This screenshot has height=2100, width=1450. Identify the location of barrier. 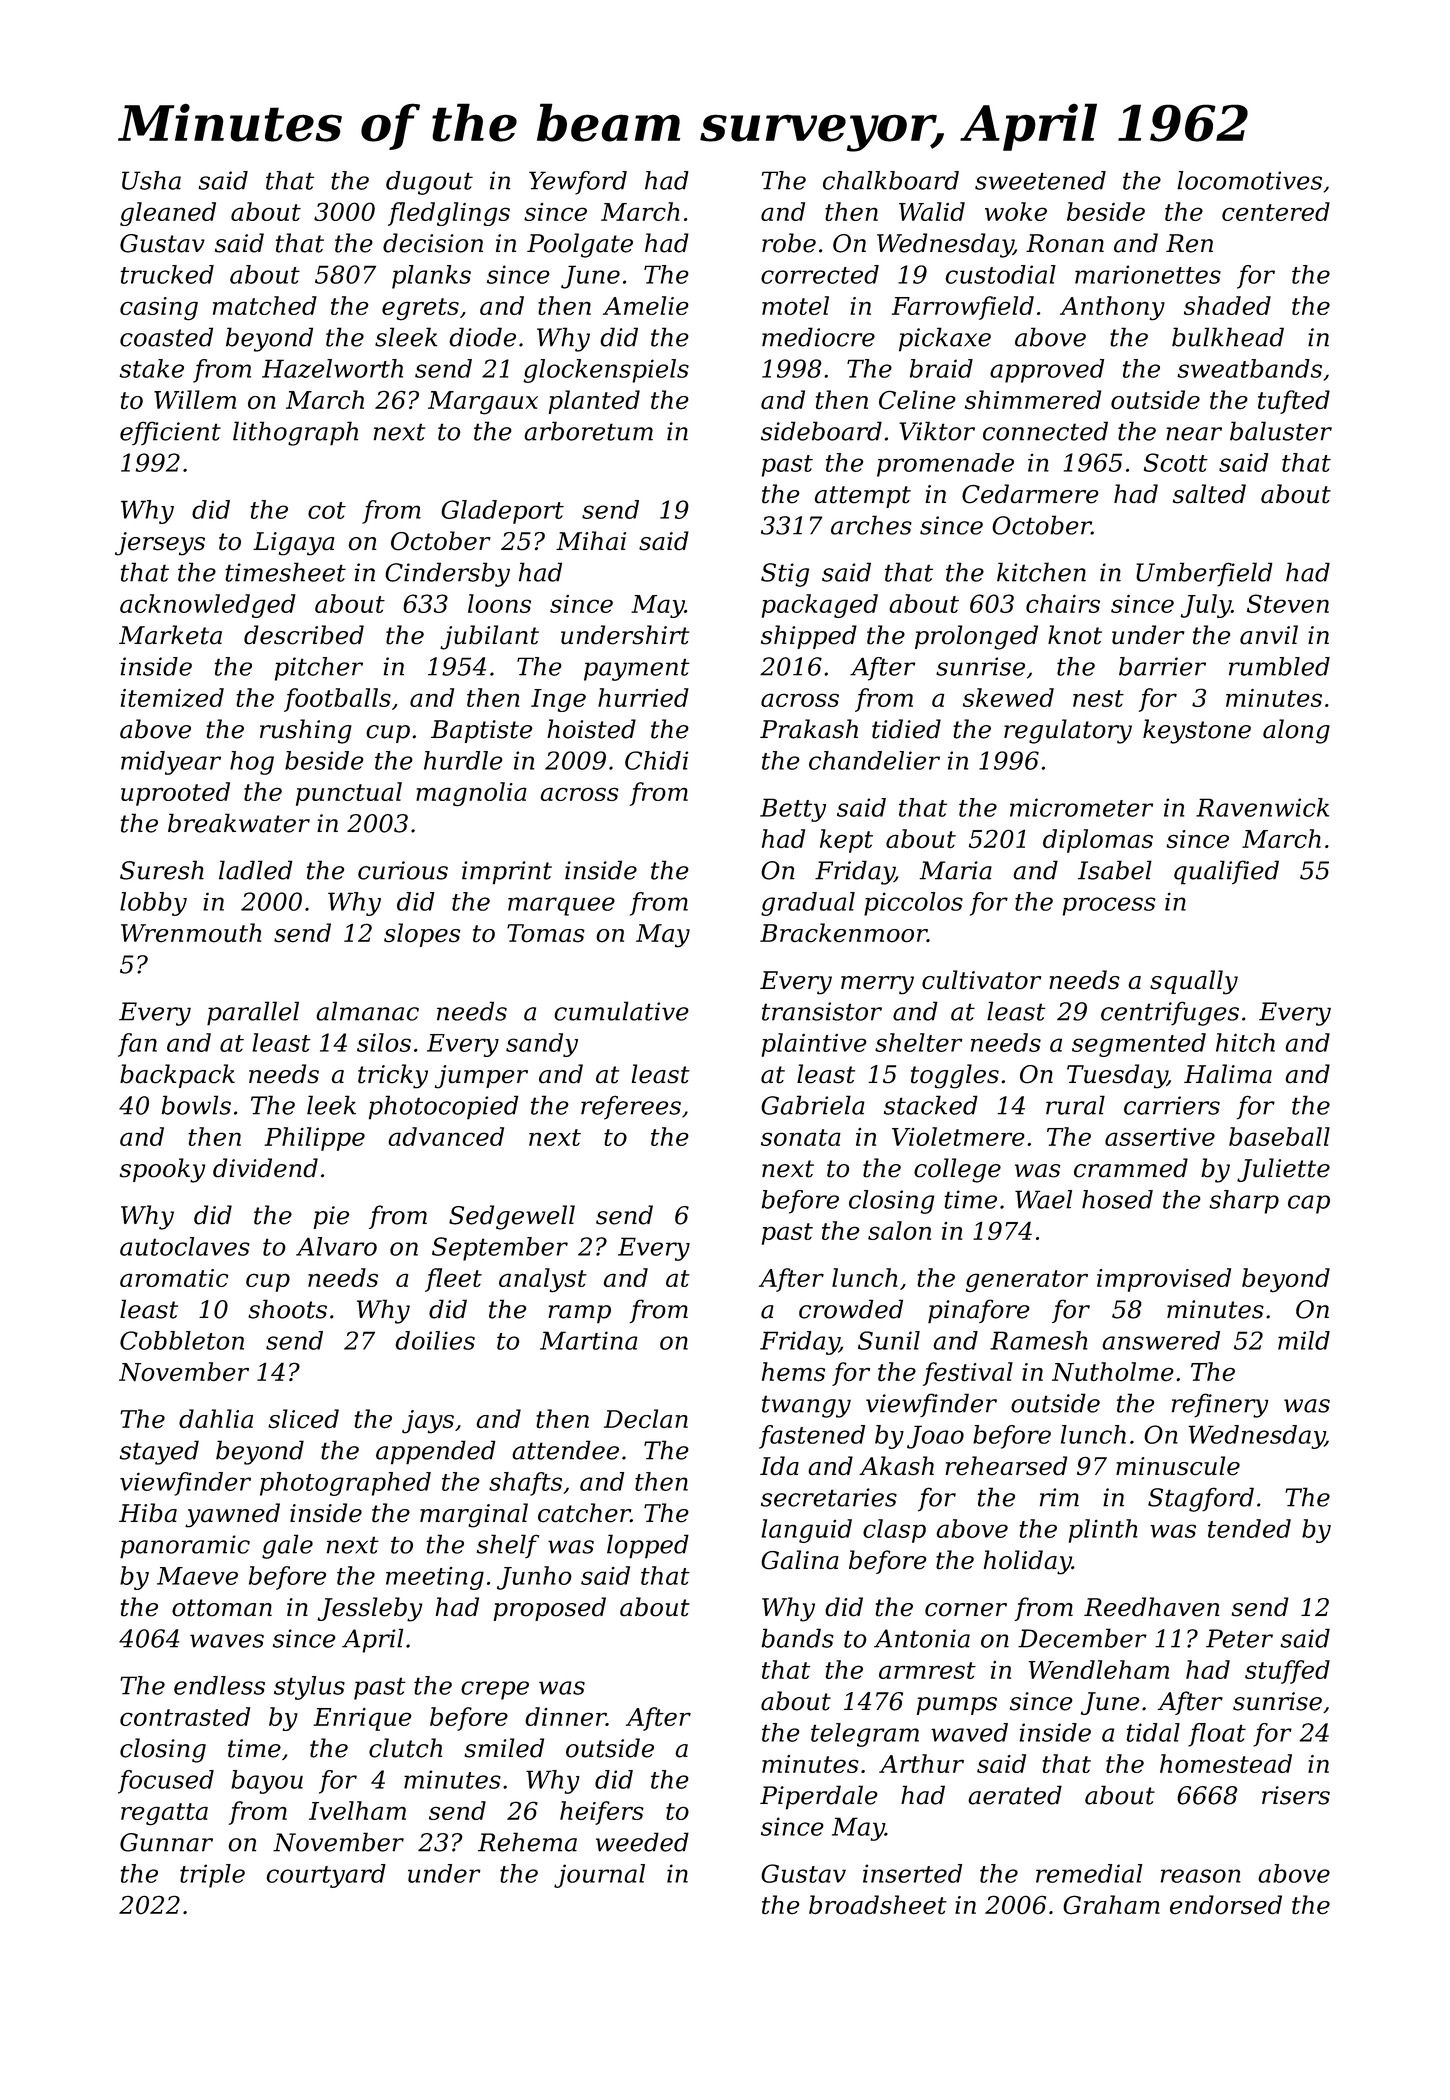
(1162, 666).
